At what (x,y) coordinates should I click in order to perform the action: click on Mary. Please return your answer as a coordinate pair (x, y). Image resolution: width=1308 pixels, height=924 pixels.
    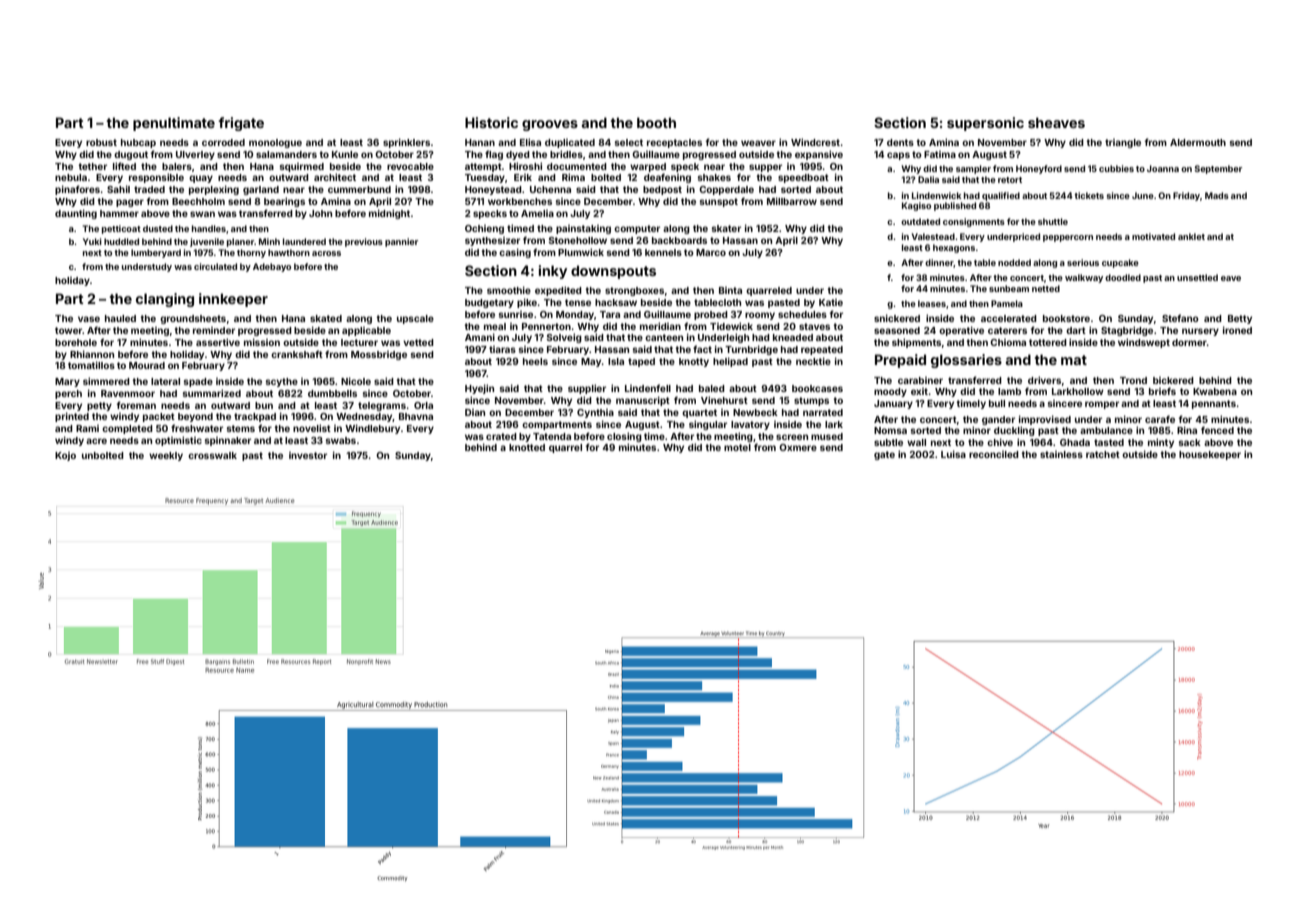
    Looking at the image, I should click on (67, 382).
